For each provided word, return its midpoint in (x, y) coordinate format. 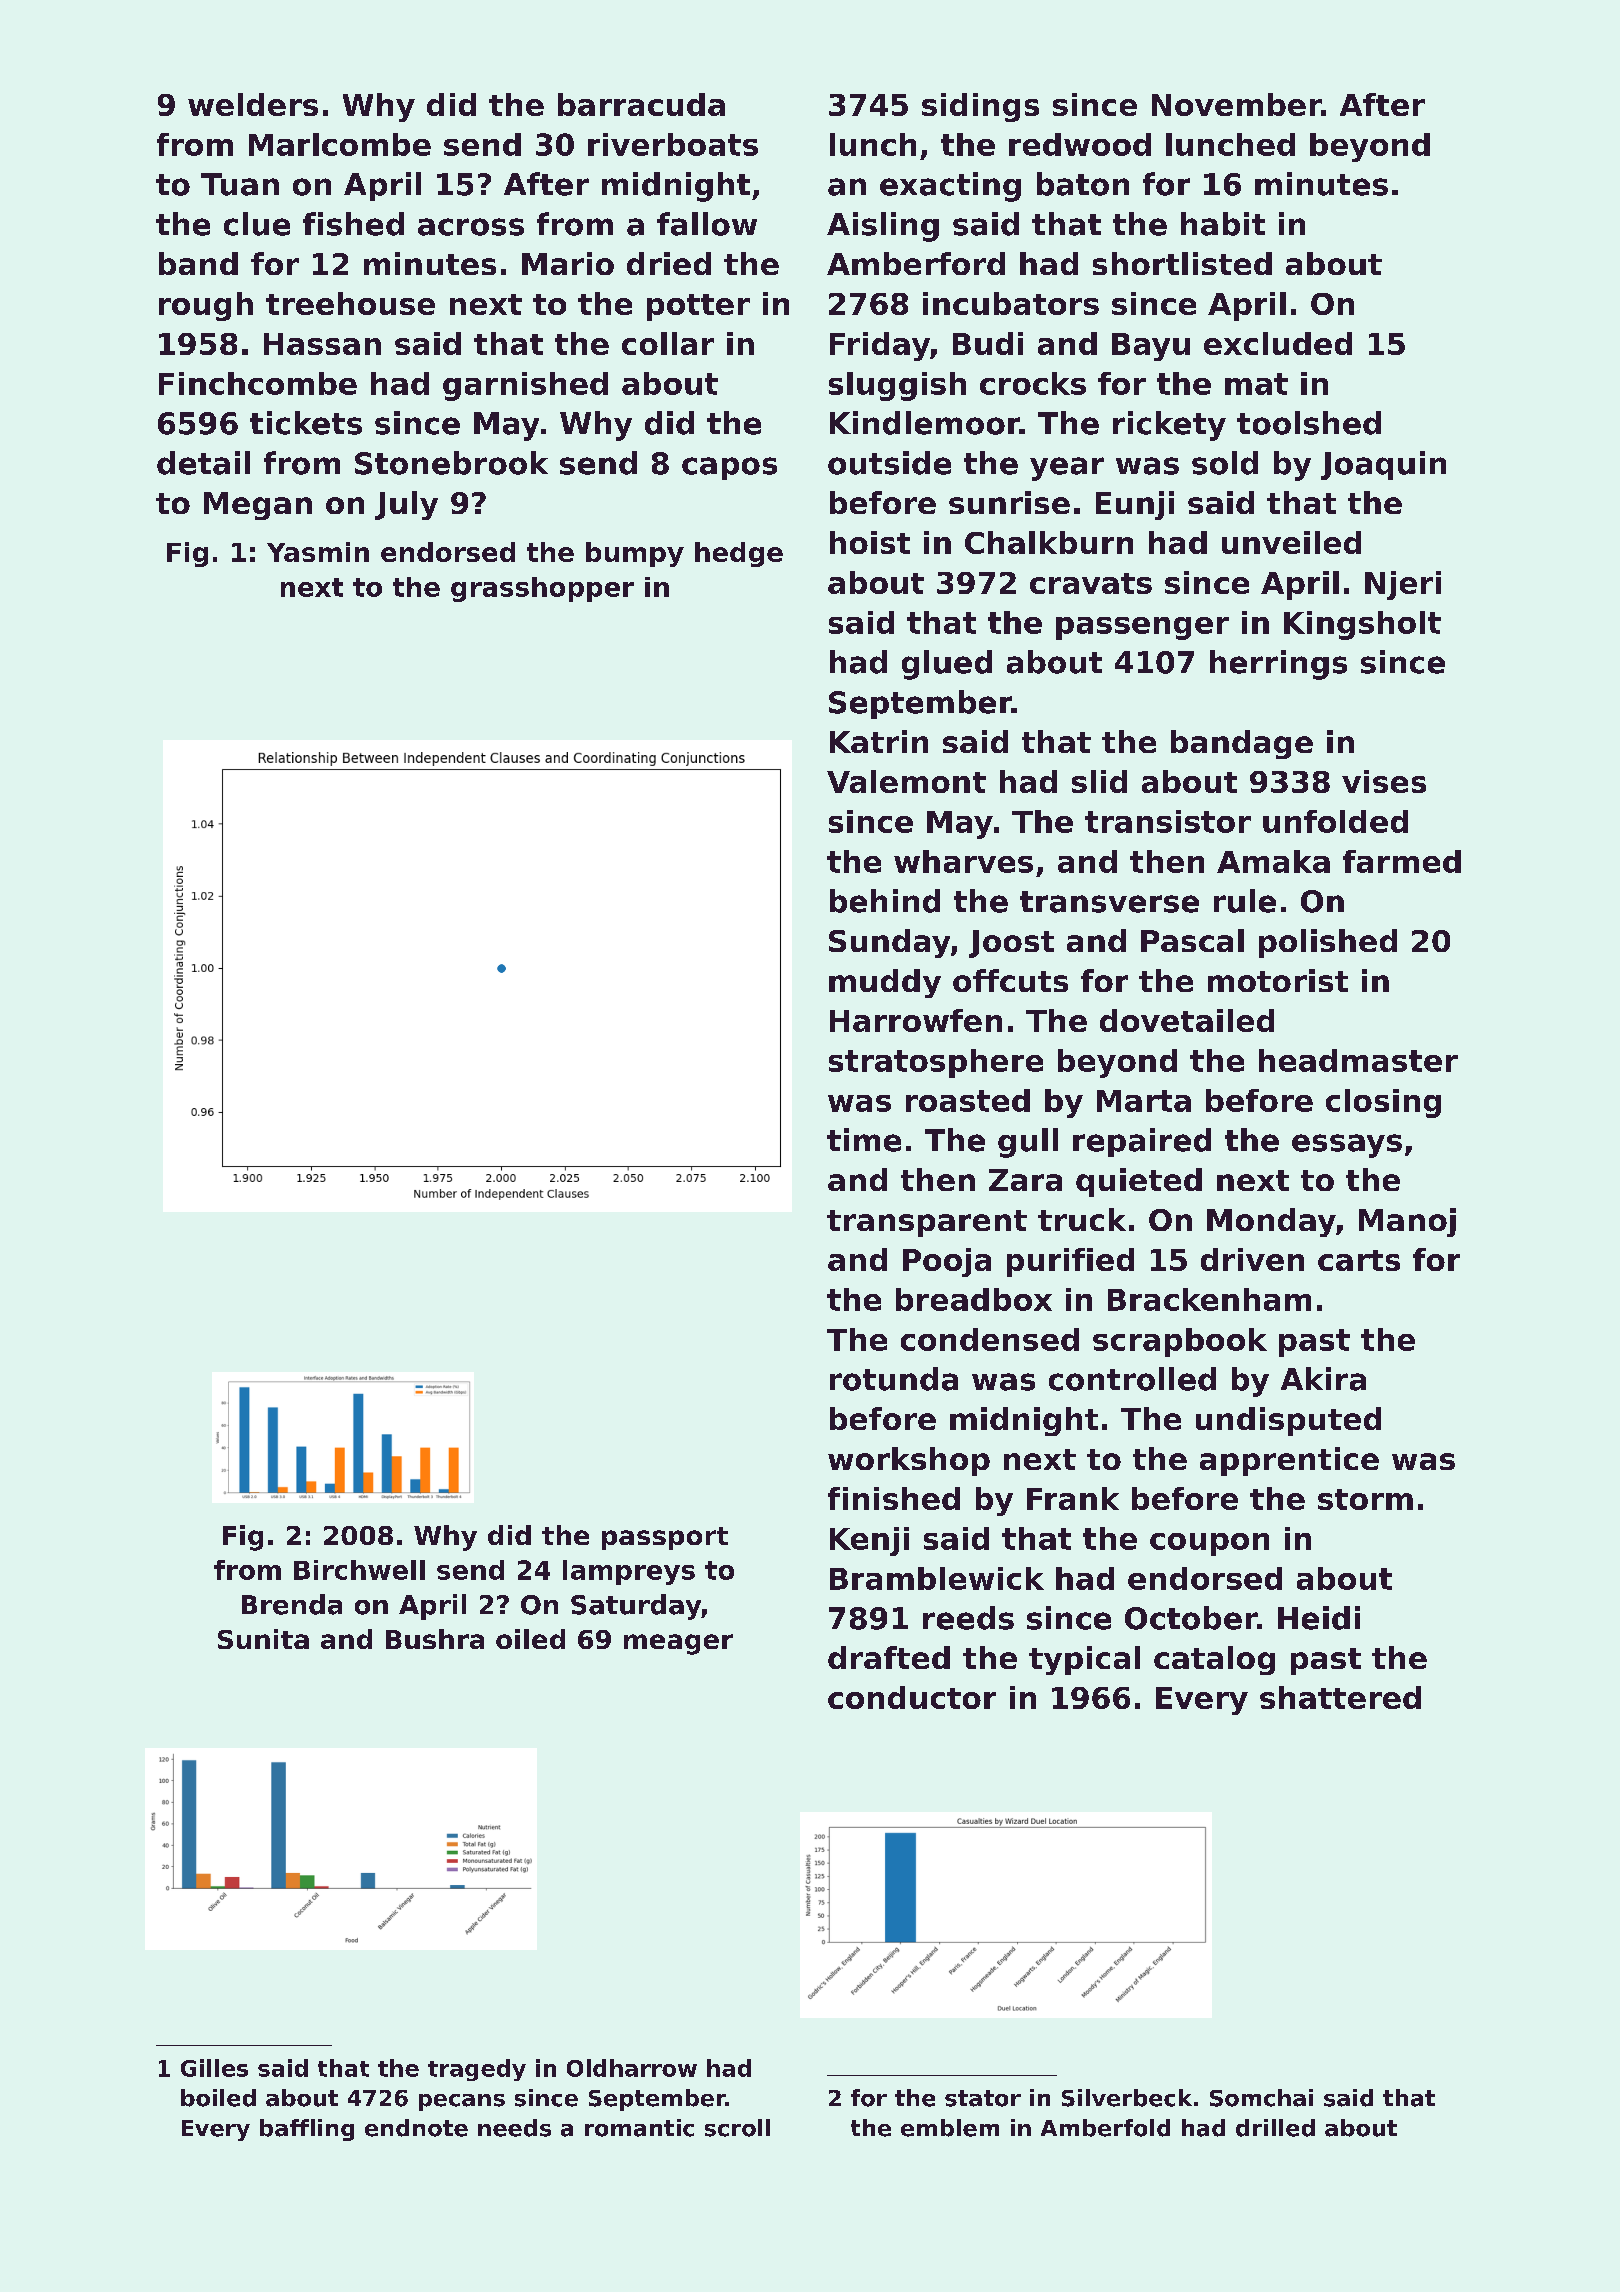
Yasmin (318, 552)
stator (983, 2098)
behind (885, 901)
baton (1083, 184)
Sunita (263, 1639)
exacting (950, 187)
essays (1347, 1146)
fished (353, 224)
